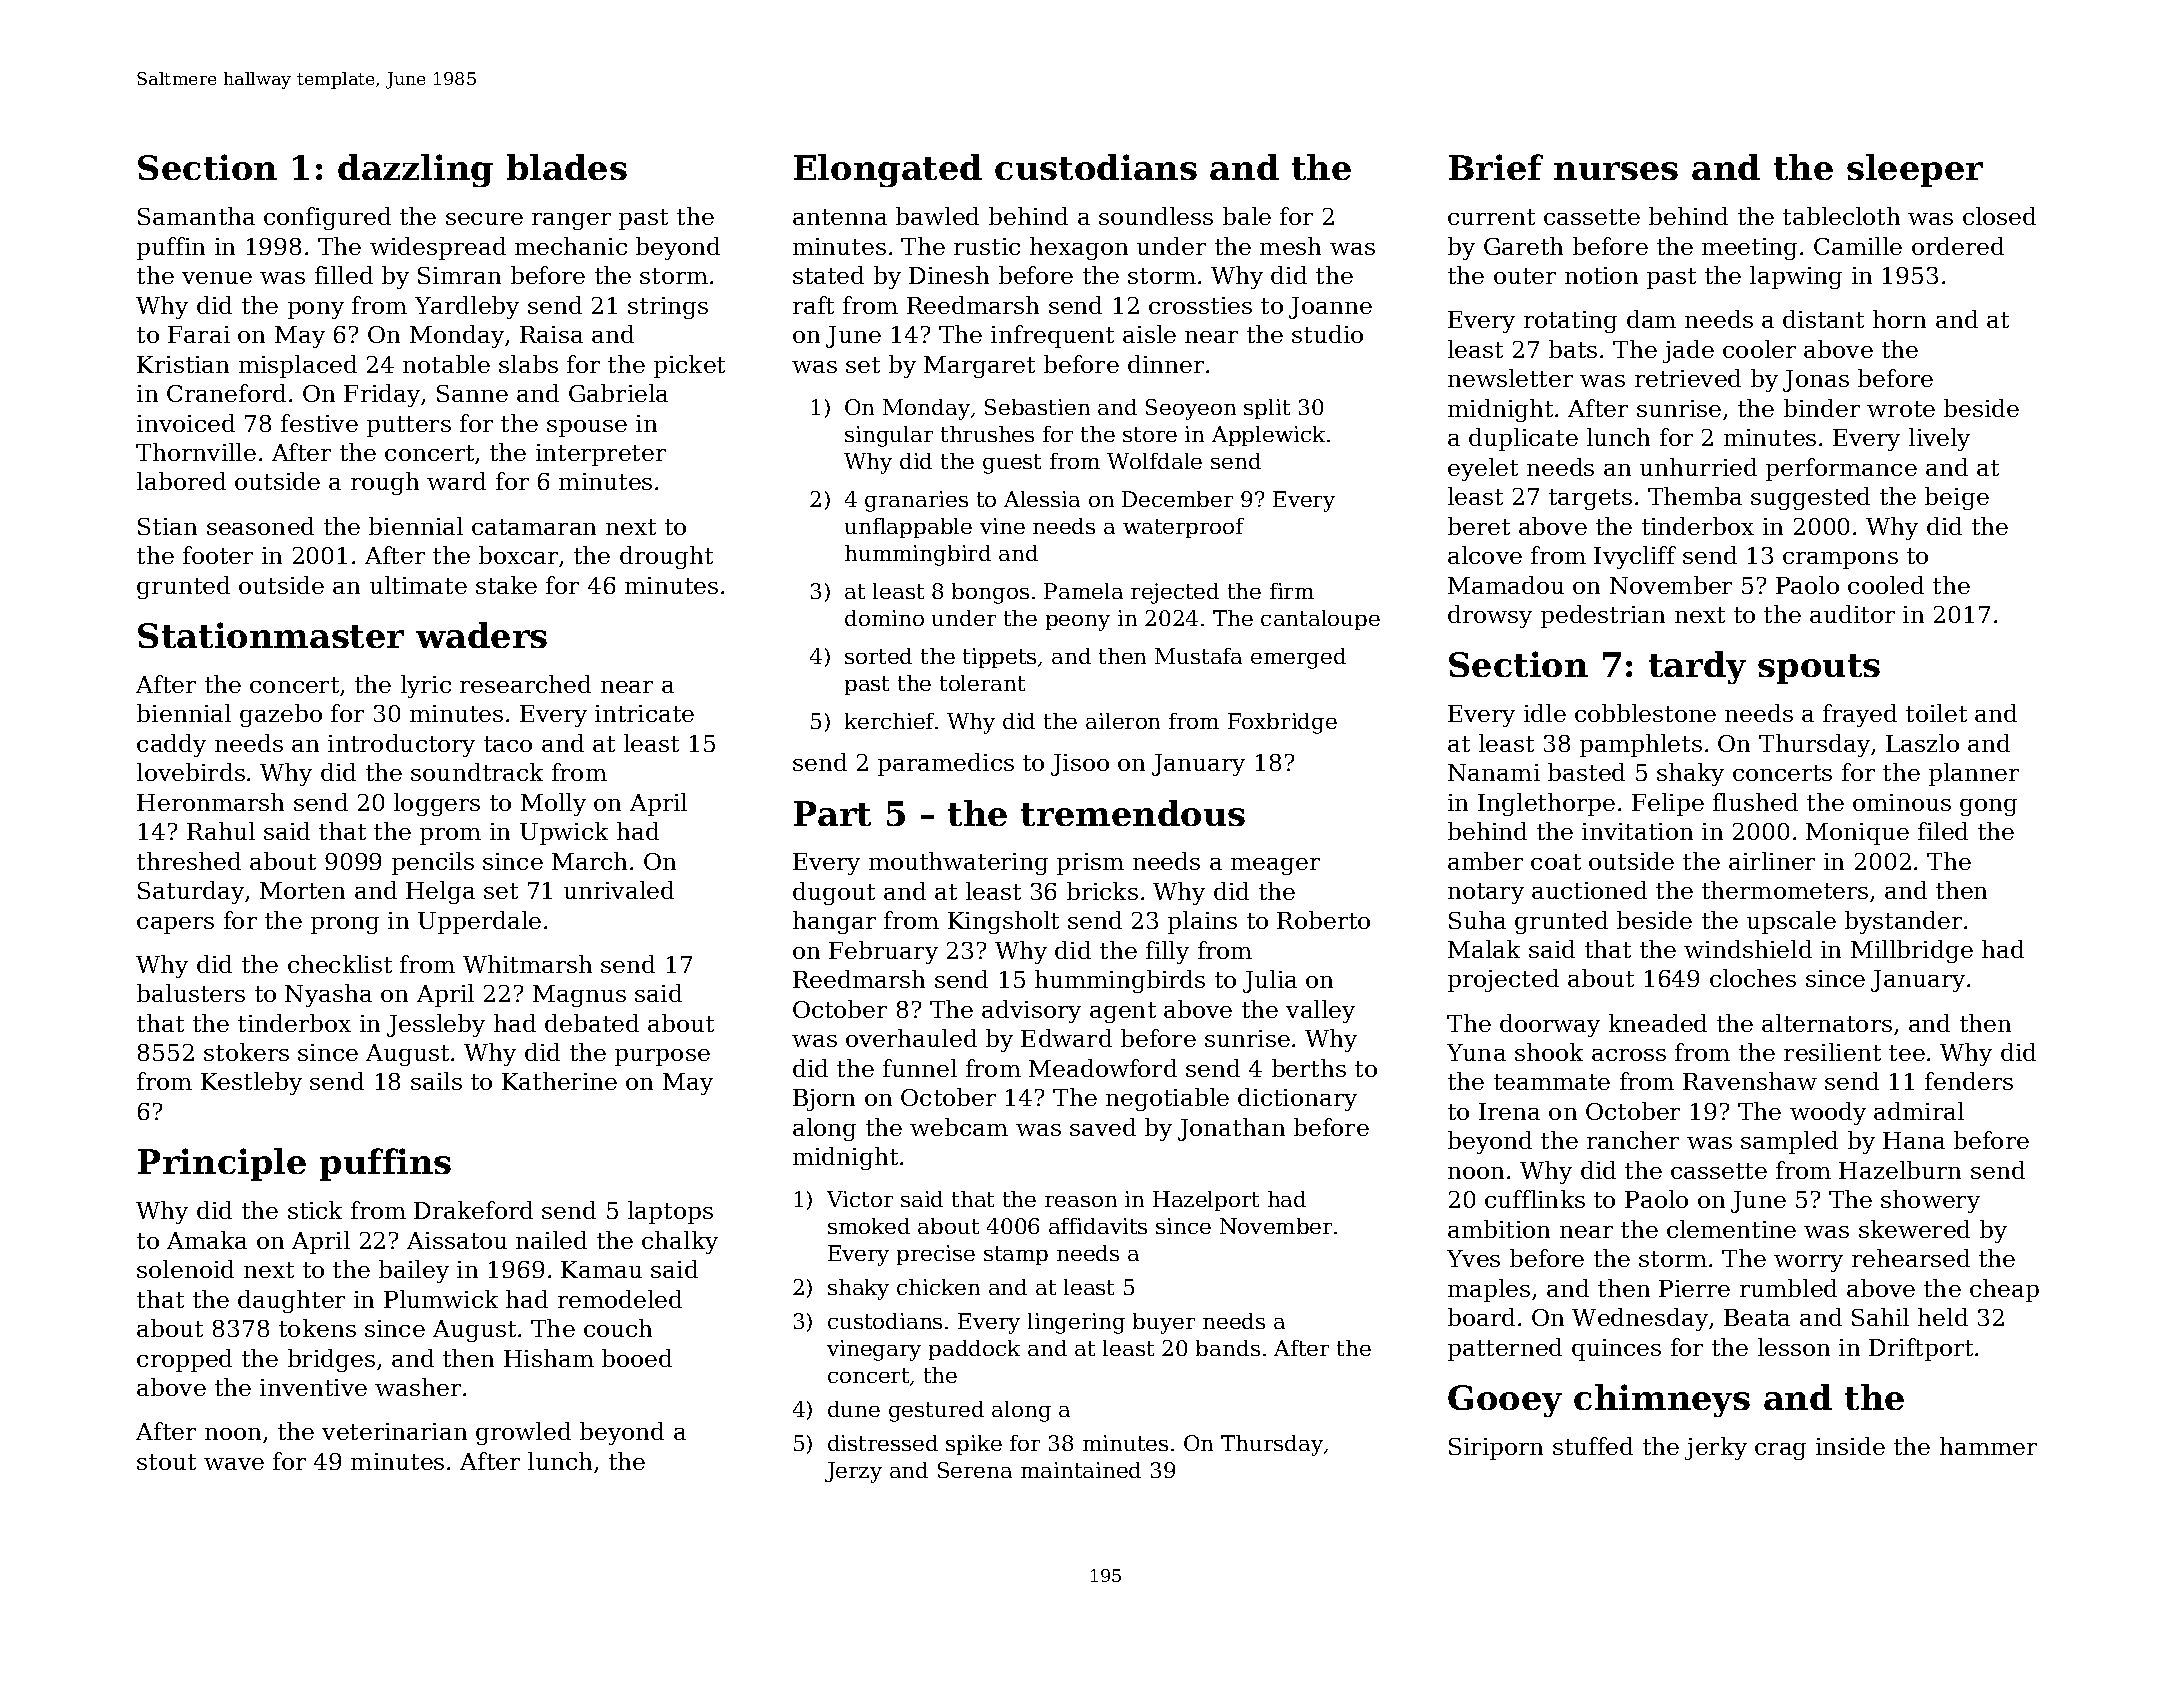  Describe the element at coordinates (191, 892) in the screenshot. I see `Saturday` at that location.
